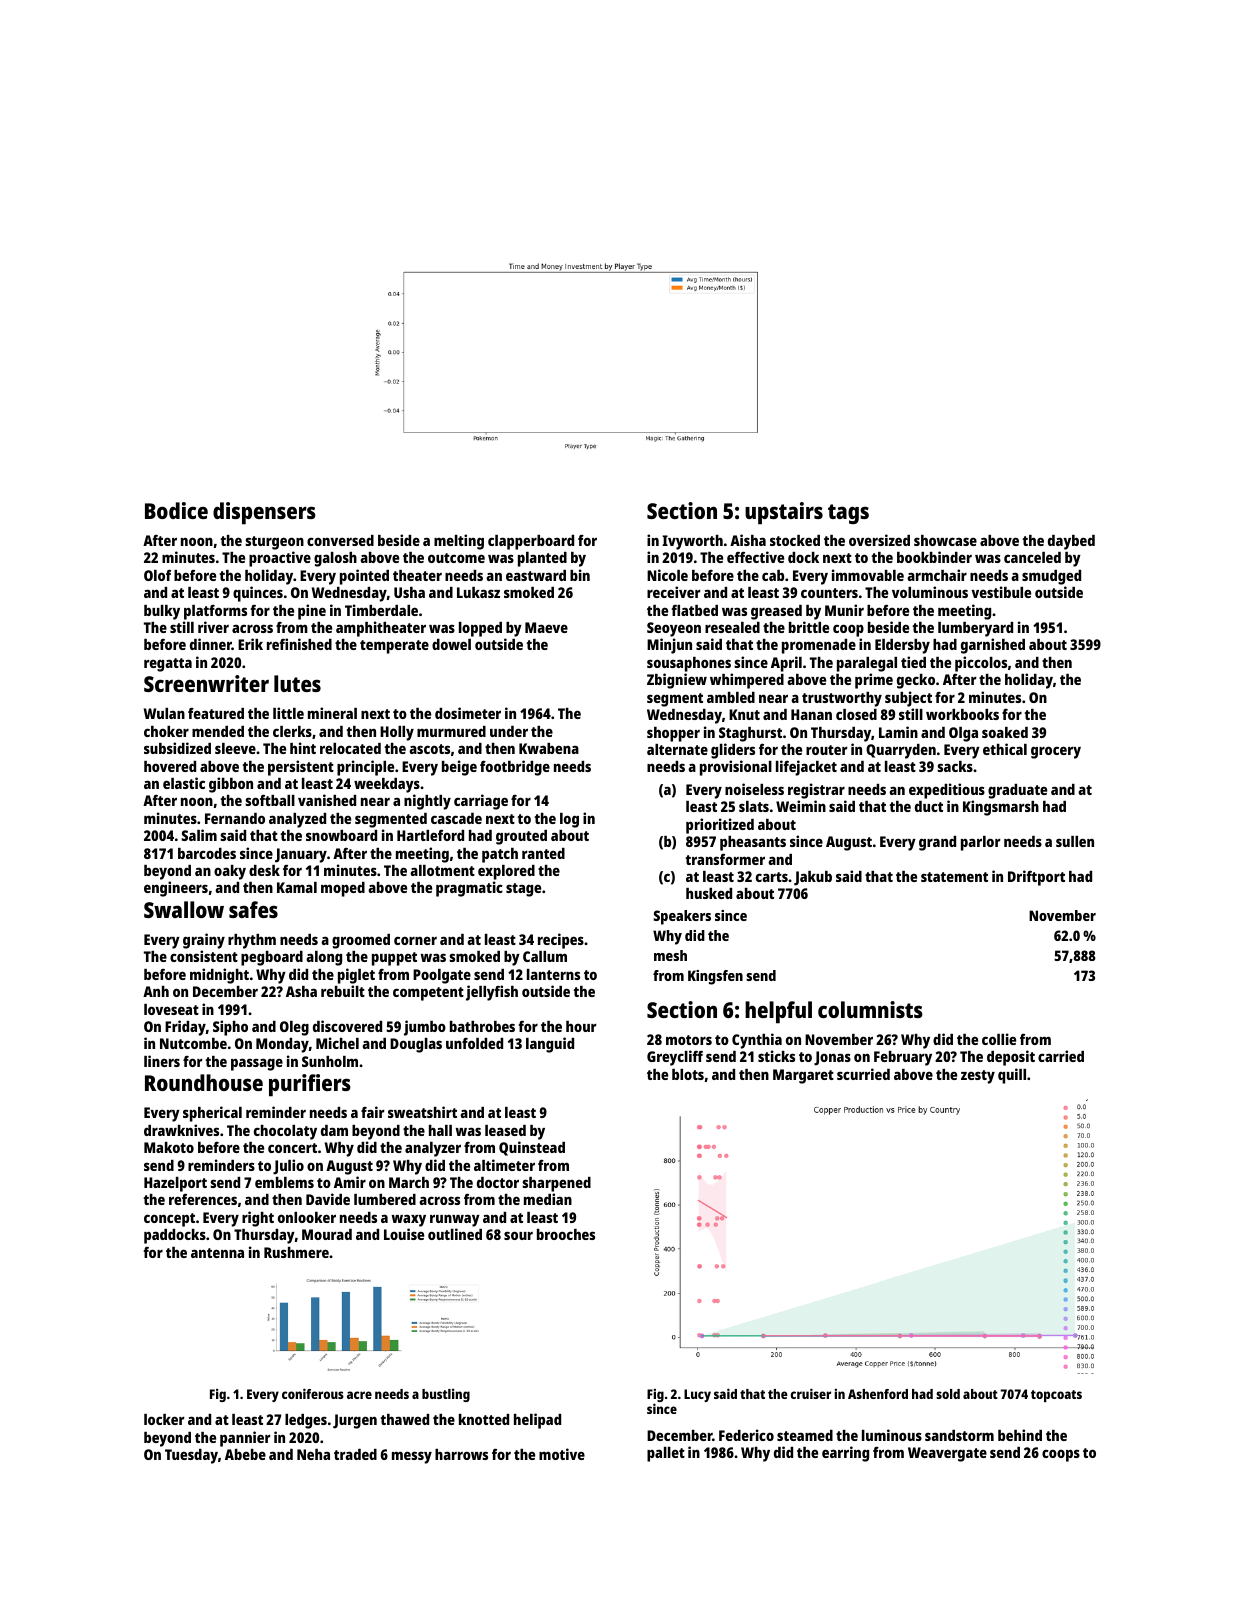 The height and width of the document is (1612, 1246). What do you see at coordinates (993, 646) in the document?
I see `garnished` at bounding box center [993, 646].
